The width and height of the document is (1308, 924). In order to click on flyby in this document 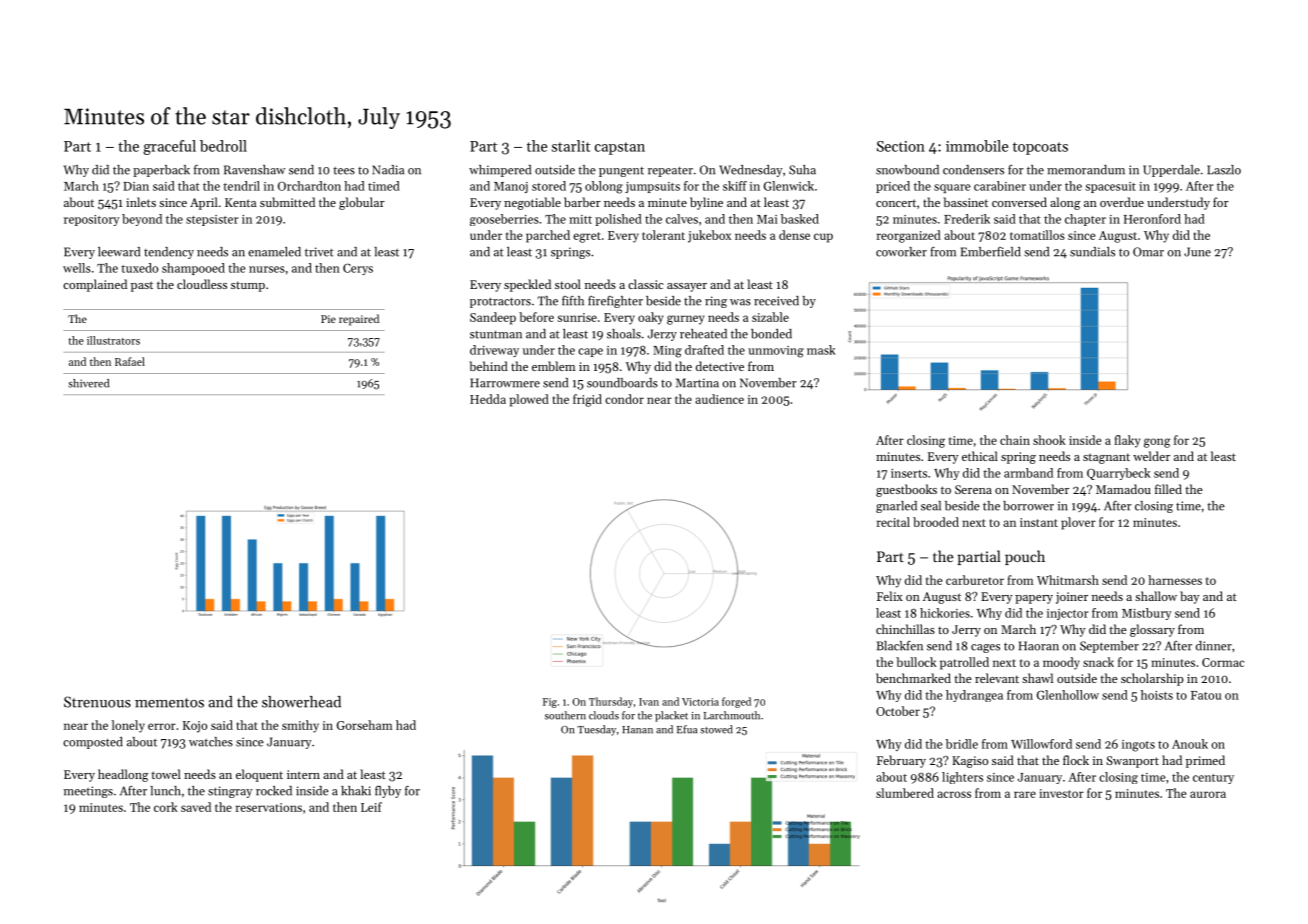, I will do `click(388, 792)`.
